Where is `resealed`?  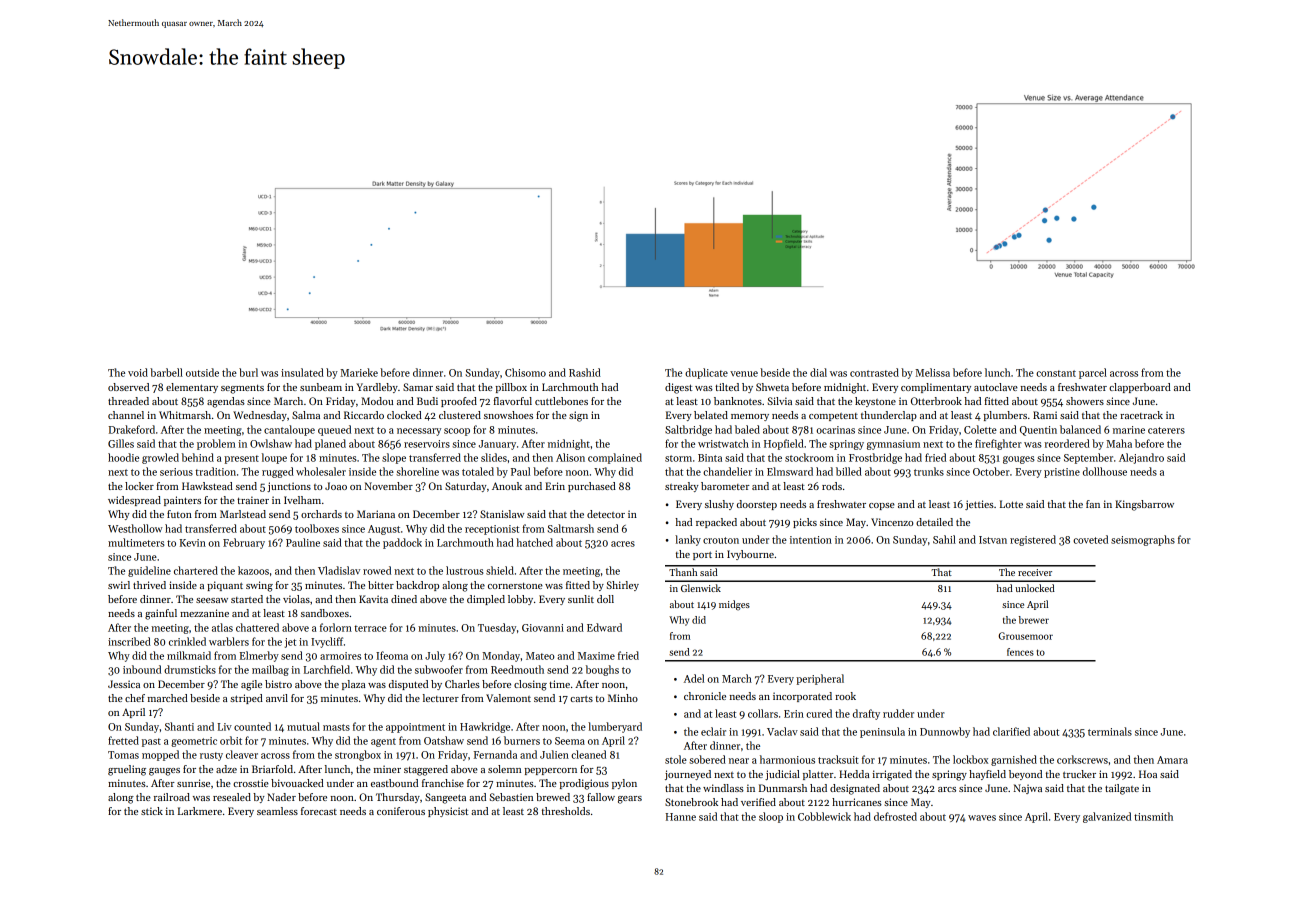
resealed is located at coordinates (232, 797).
